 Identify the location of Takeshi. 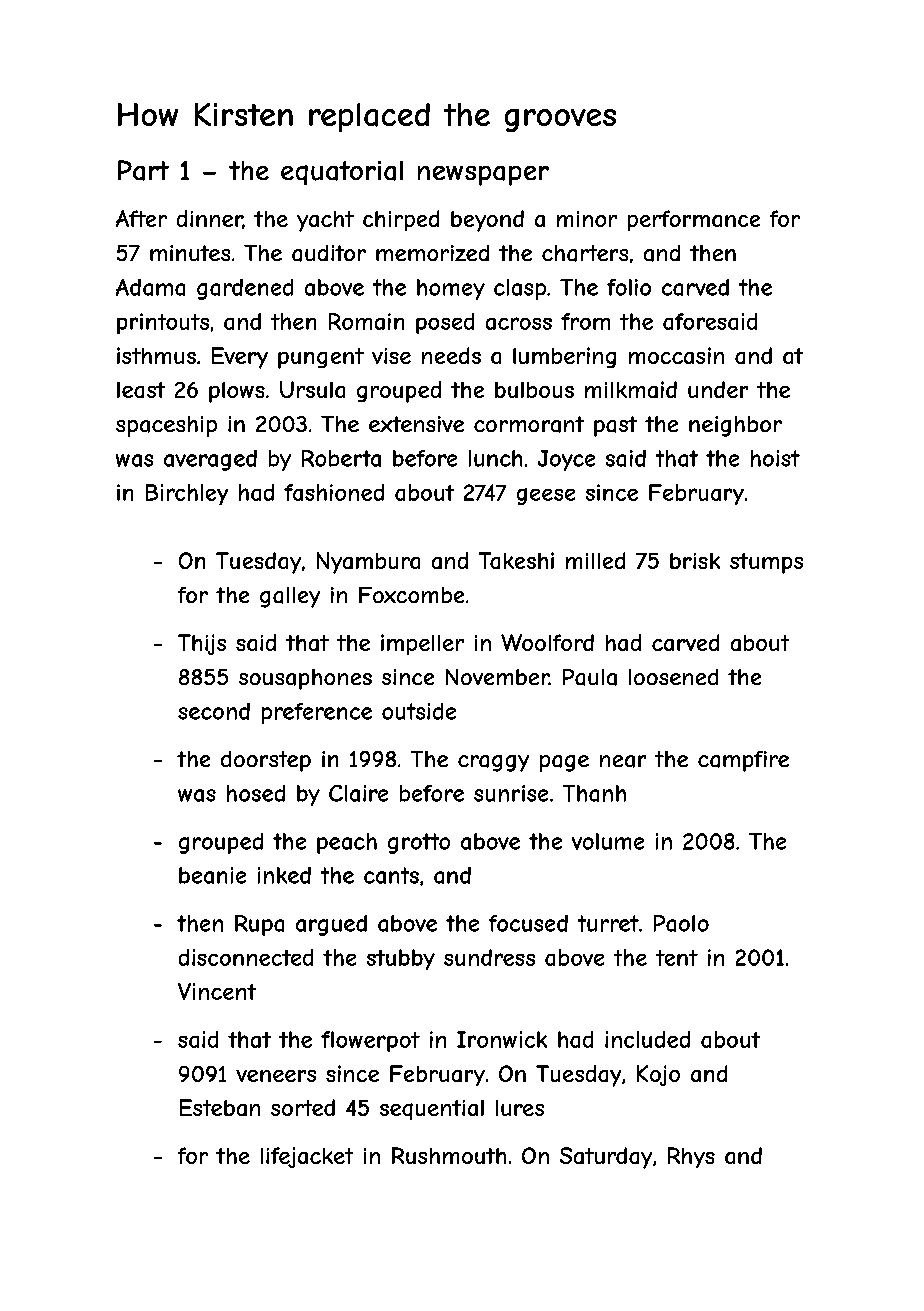
(516, 560).
